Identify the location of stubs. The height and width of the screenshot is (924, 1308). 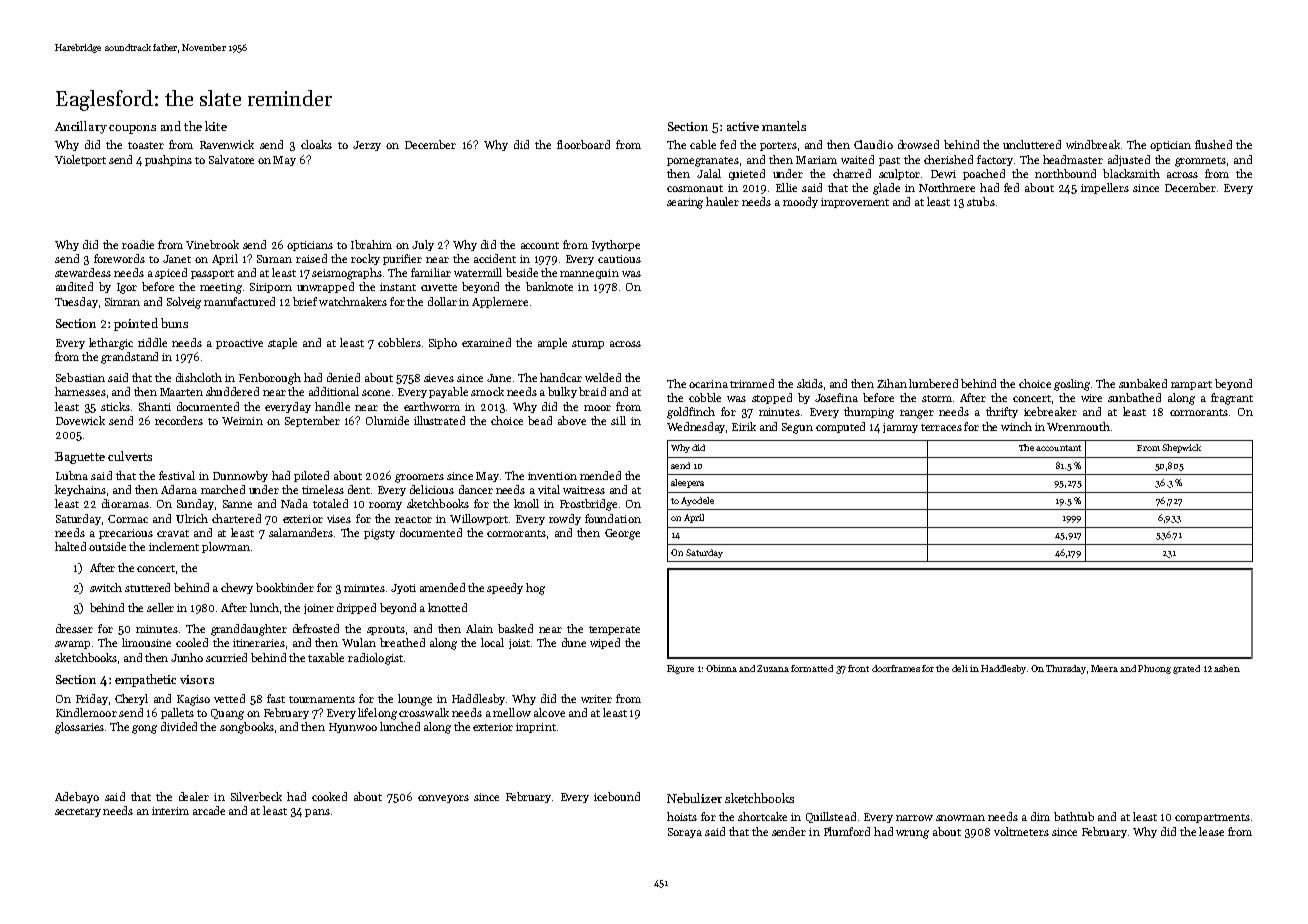
(981, 201).
